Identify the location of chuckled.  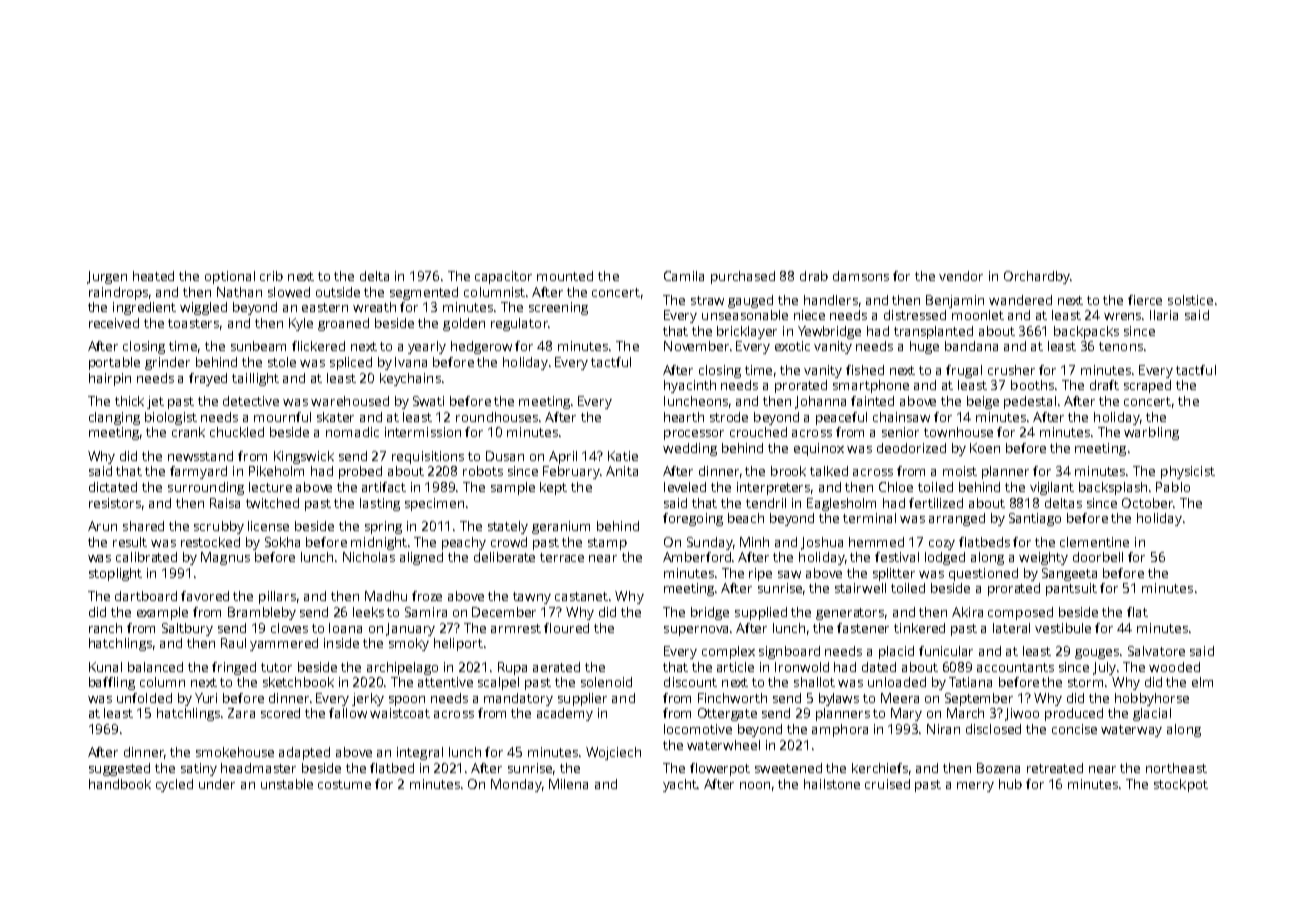
(237, 432).
